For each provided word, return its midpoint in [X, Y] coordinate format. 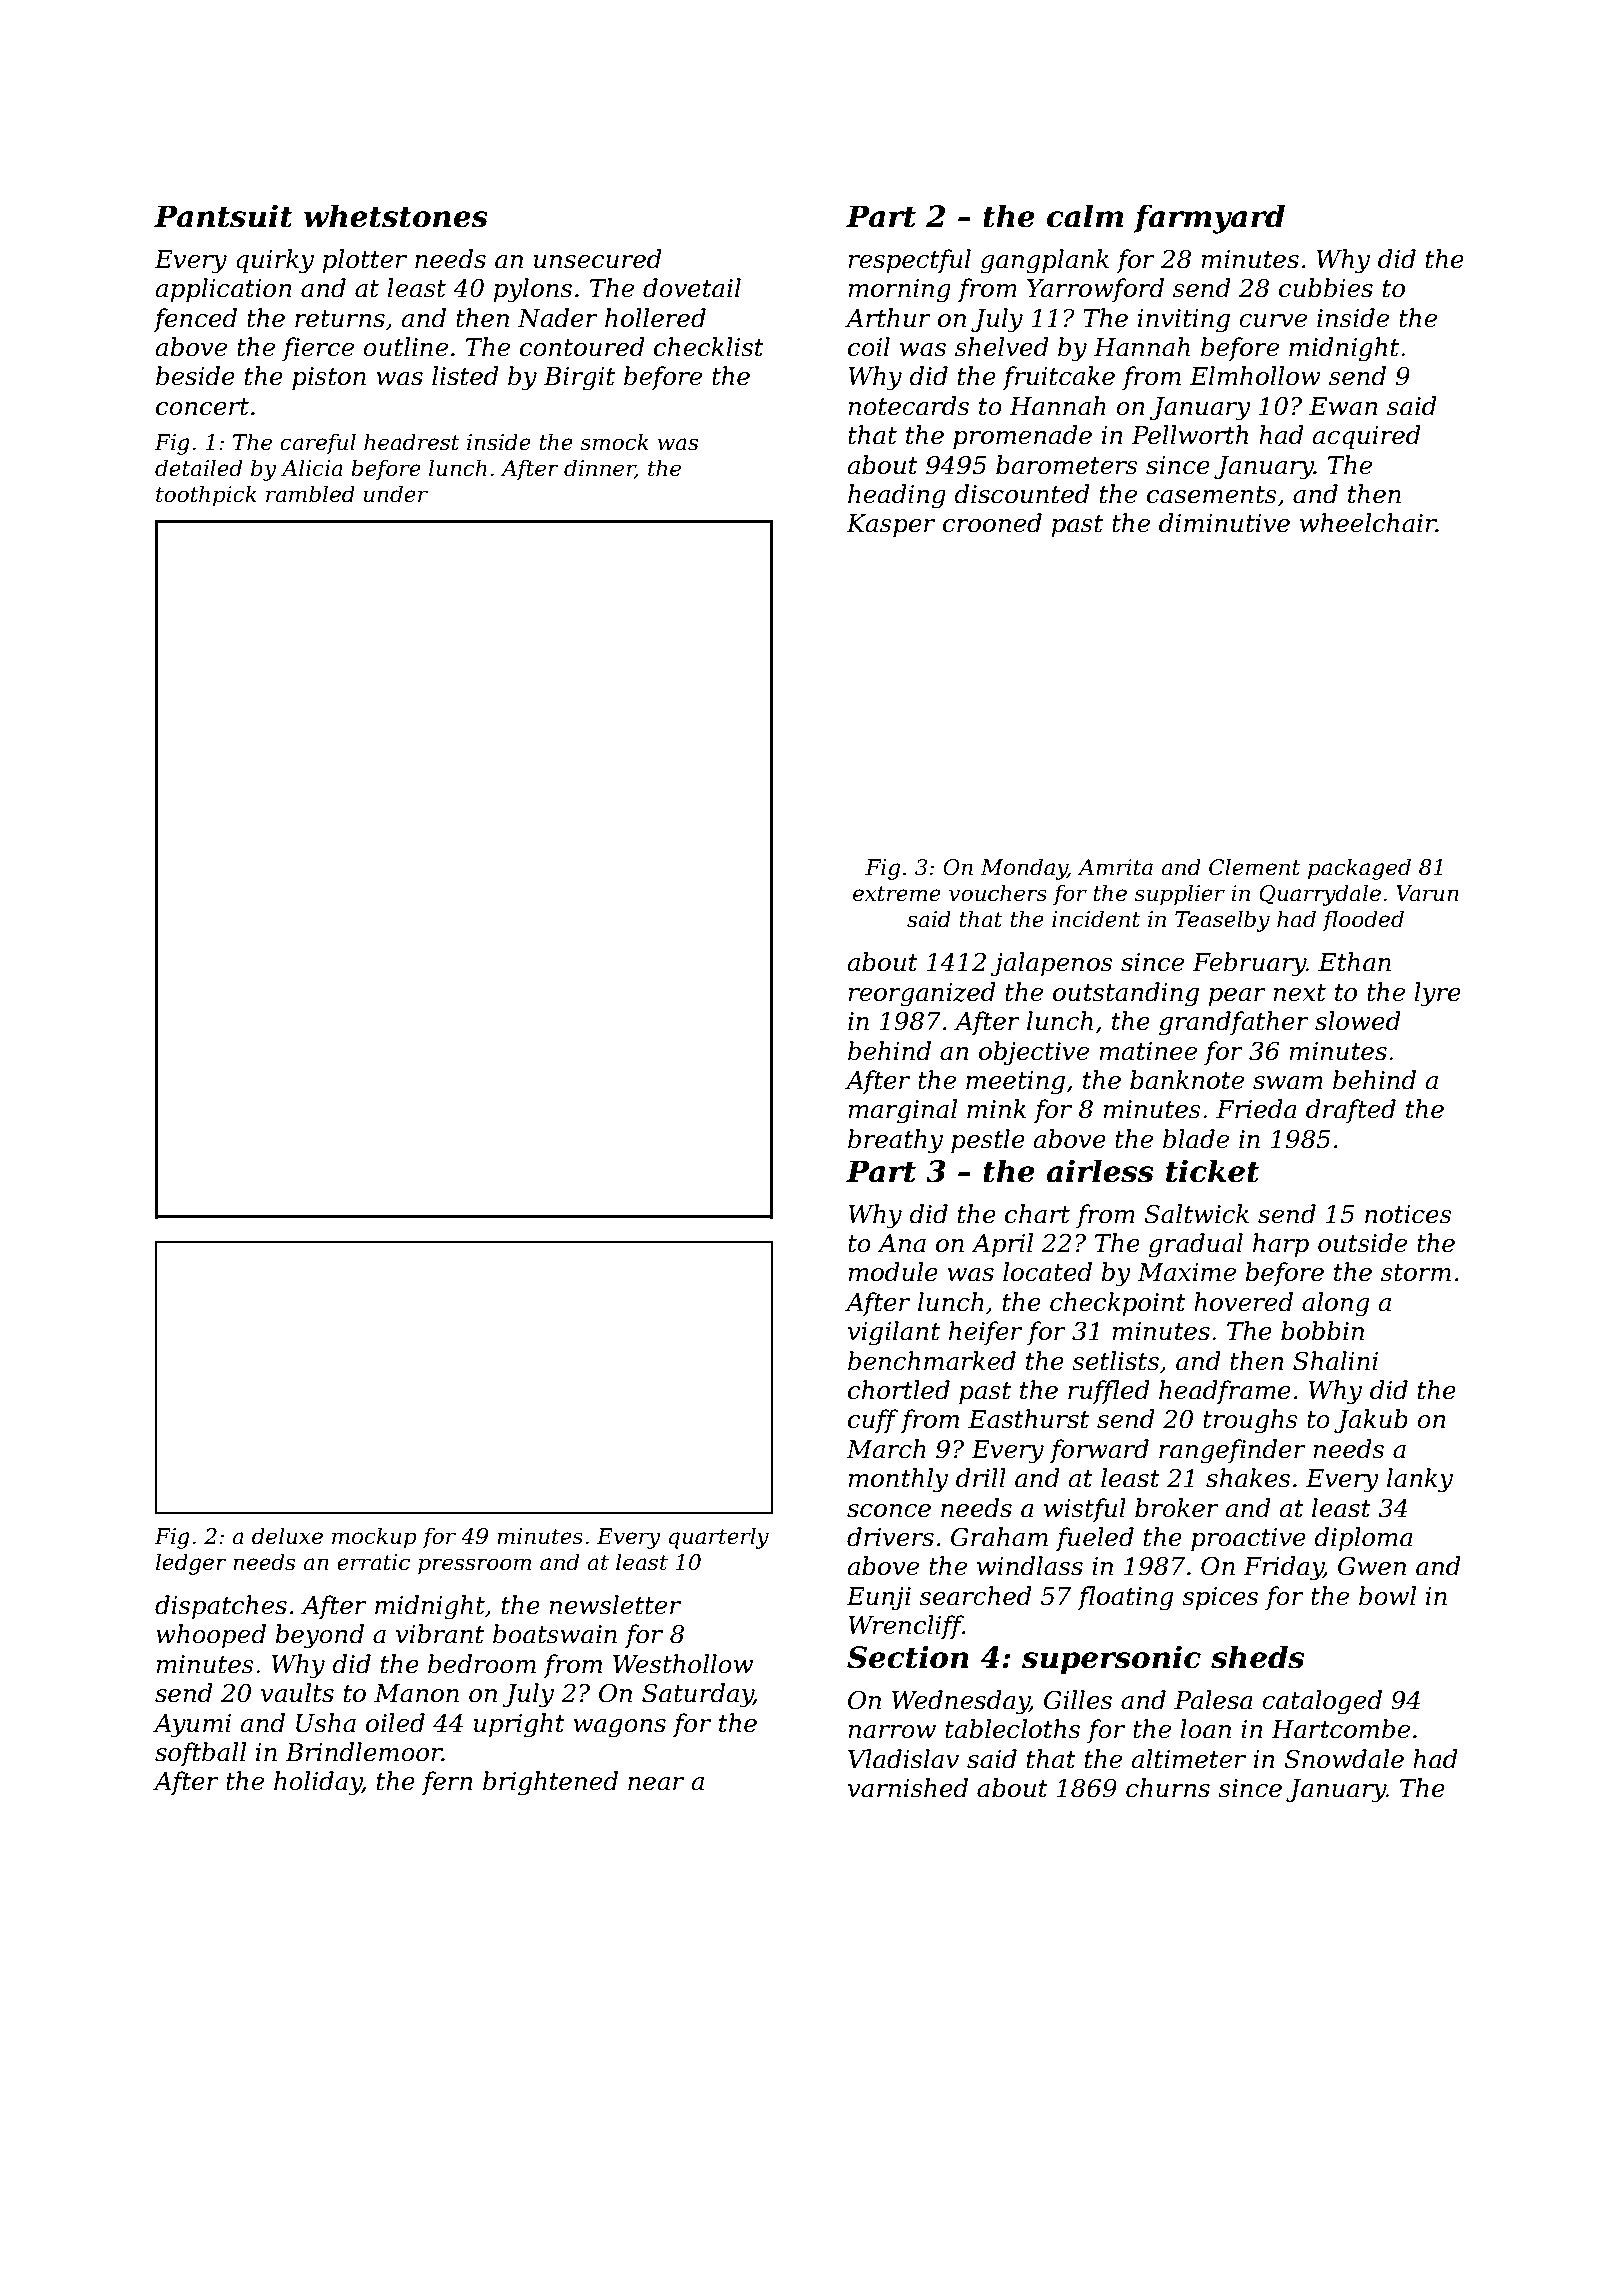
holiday [318, 1783]
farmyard [1209, 219]
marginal [902, 1111]
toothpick [206, 496]
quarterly [719, 1538]
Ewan [1343, 406]
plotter [364, 261]
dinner [599, 469]
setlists [1115, 1361]
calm [1085, 216]
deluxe [287, 1536]
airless [1100, 1171]
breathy [895, 1141]
